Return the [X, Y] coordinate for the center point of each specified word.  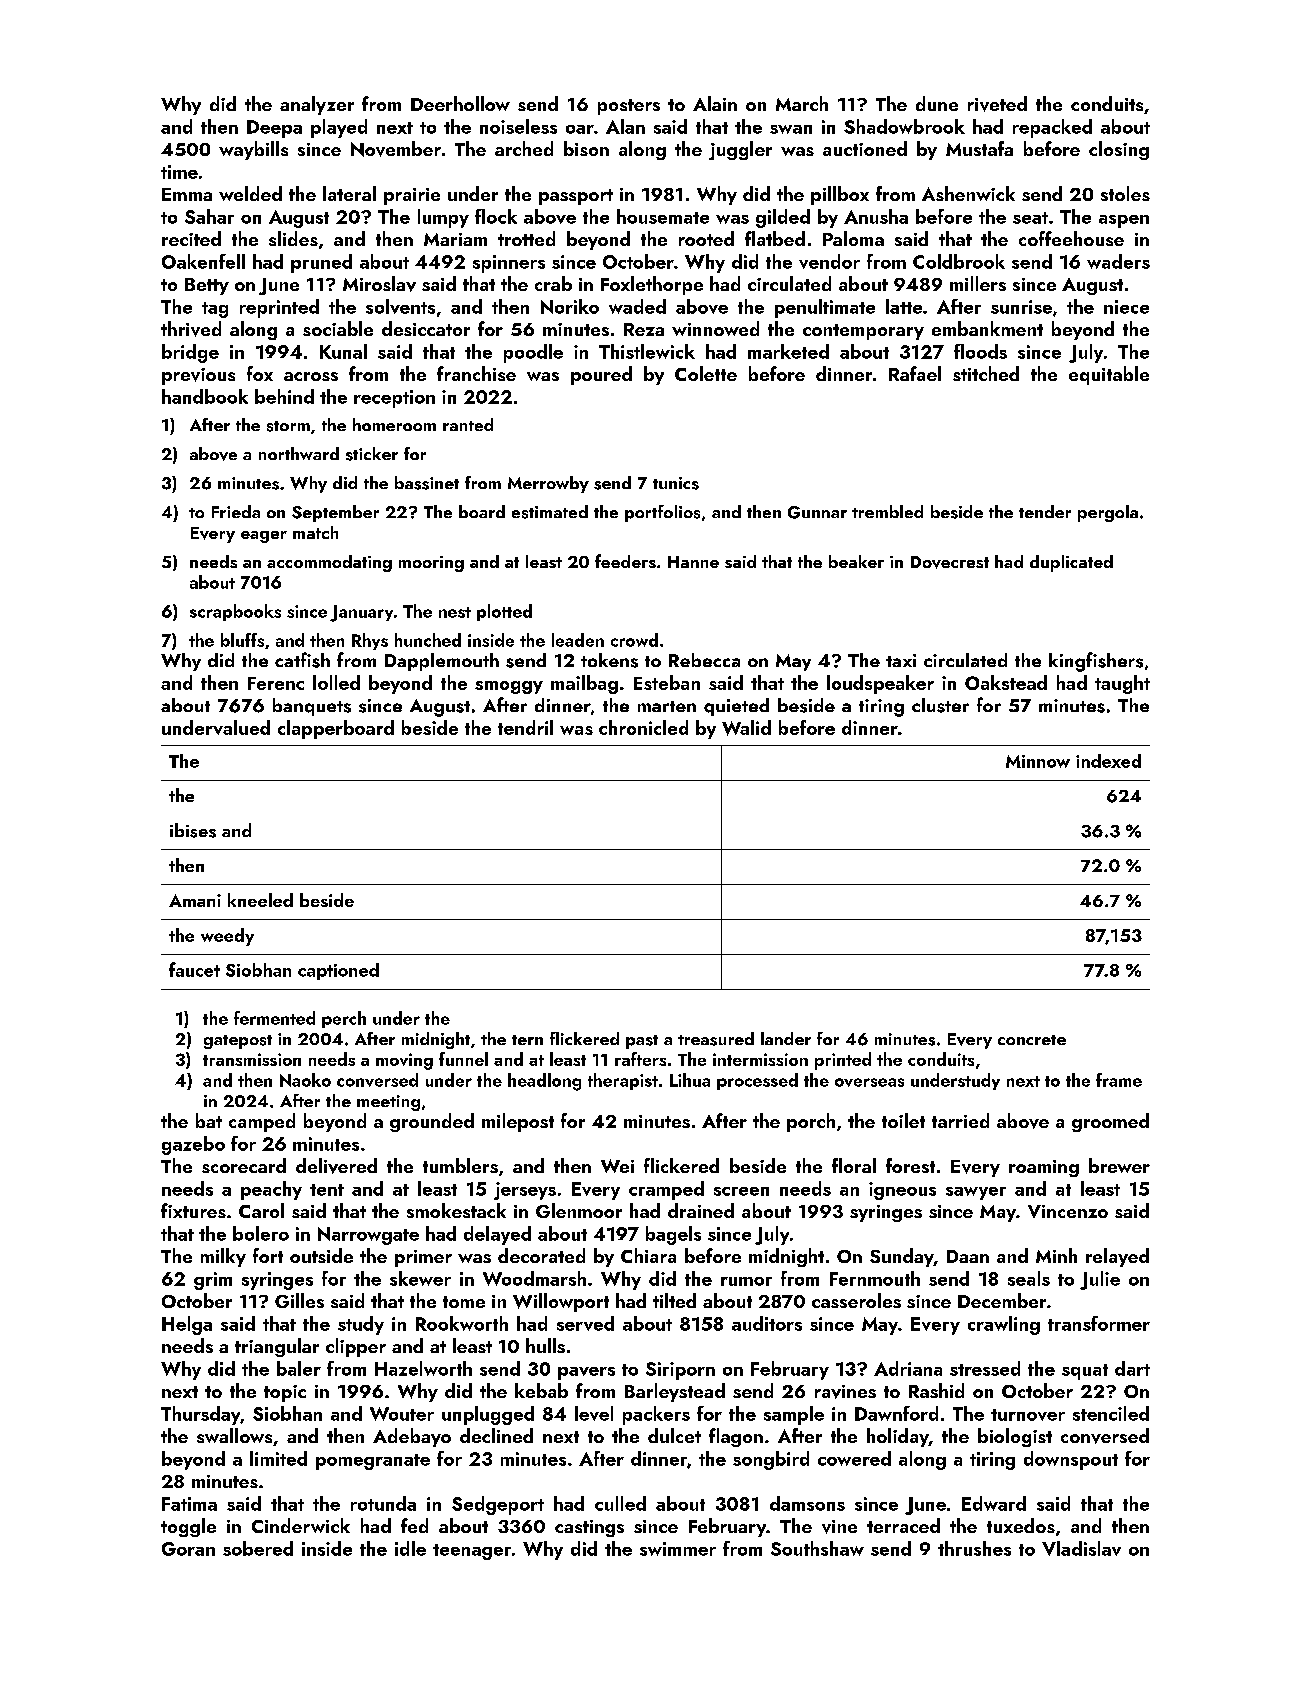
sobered [258, 1548]
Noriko [570, 306]
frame [1119, 1080]
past [642, 1042]
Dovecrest [950, 562]
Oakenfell [203, 261]
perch [344, 1019]
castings [589, 1528]
